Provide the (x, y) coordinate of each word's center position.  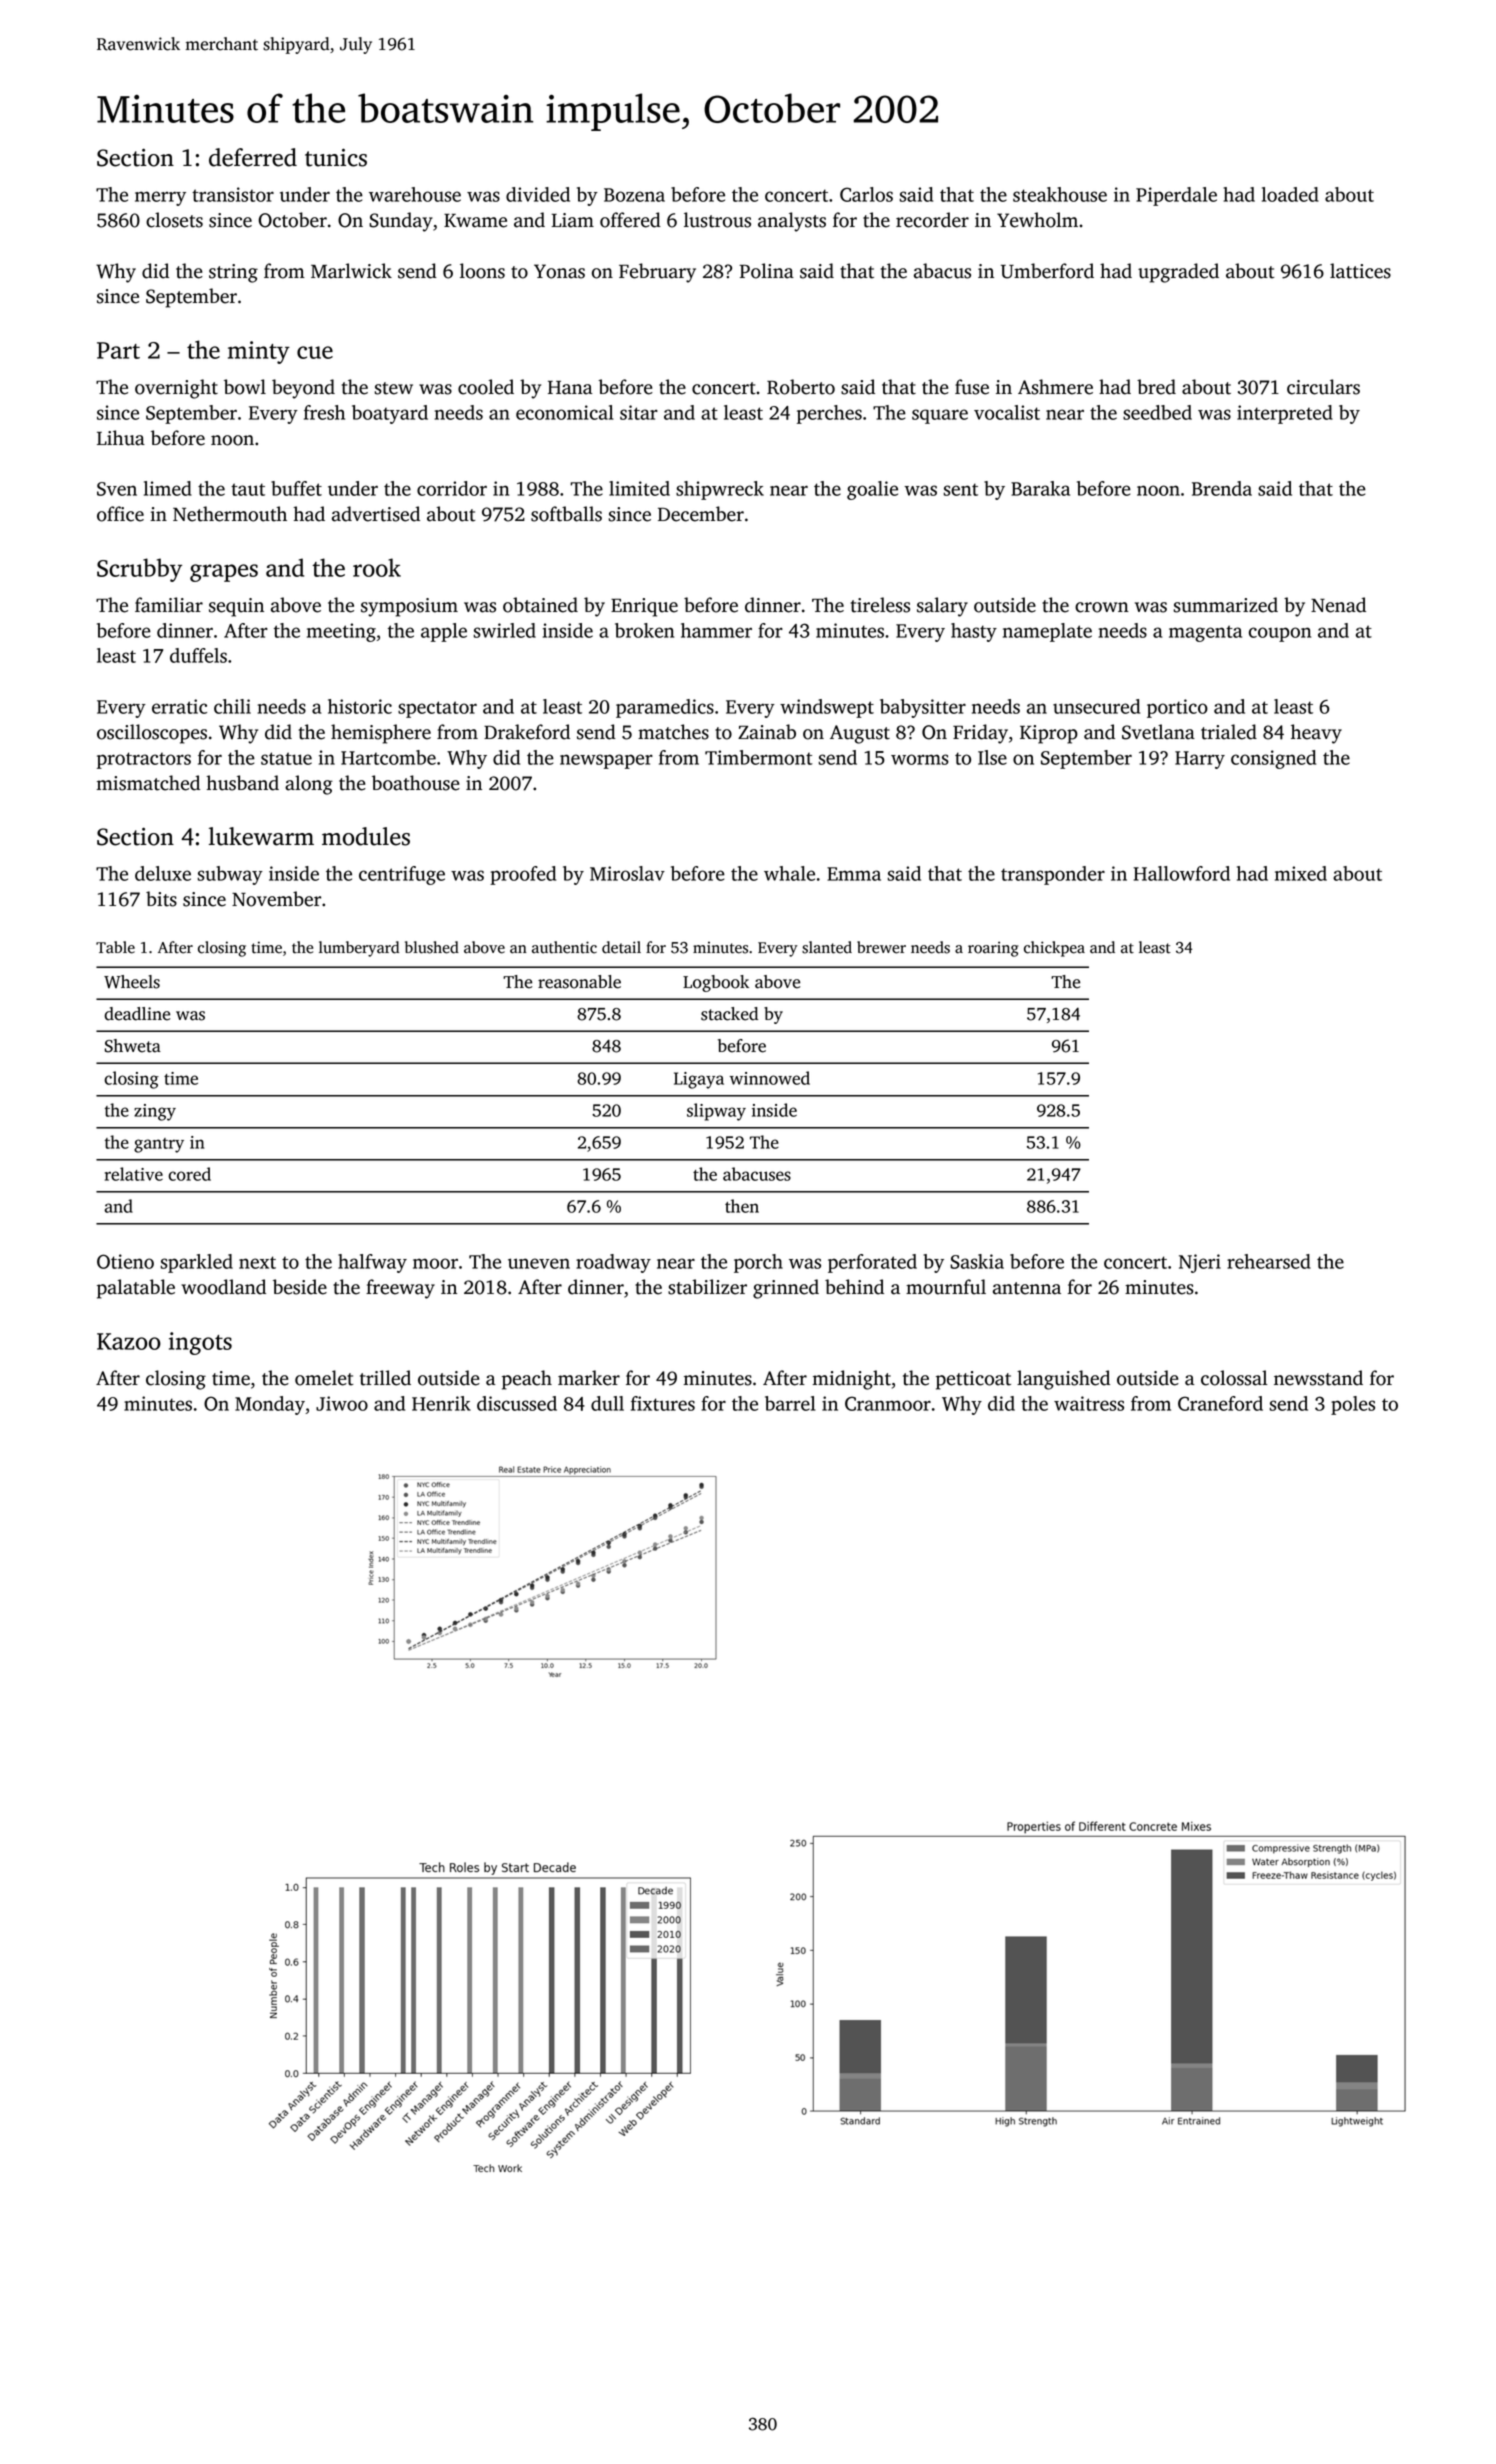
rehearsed (1269, 1261)
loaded (1290, 194)
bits (161, 899)
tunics (336, 157)
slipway (716, 1112)
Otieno (125, 1261)
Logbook (716, 983)
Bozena (634, 195)
